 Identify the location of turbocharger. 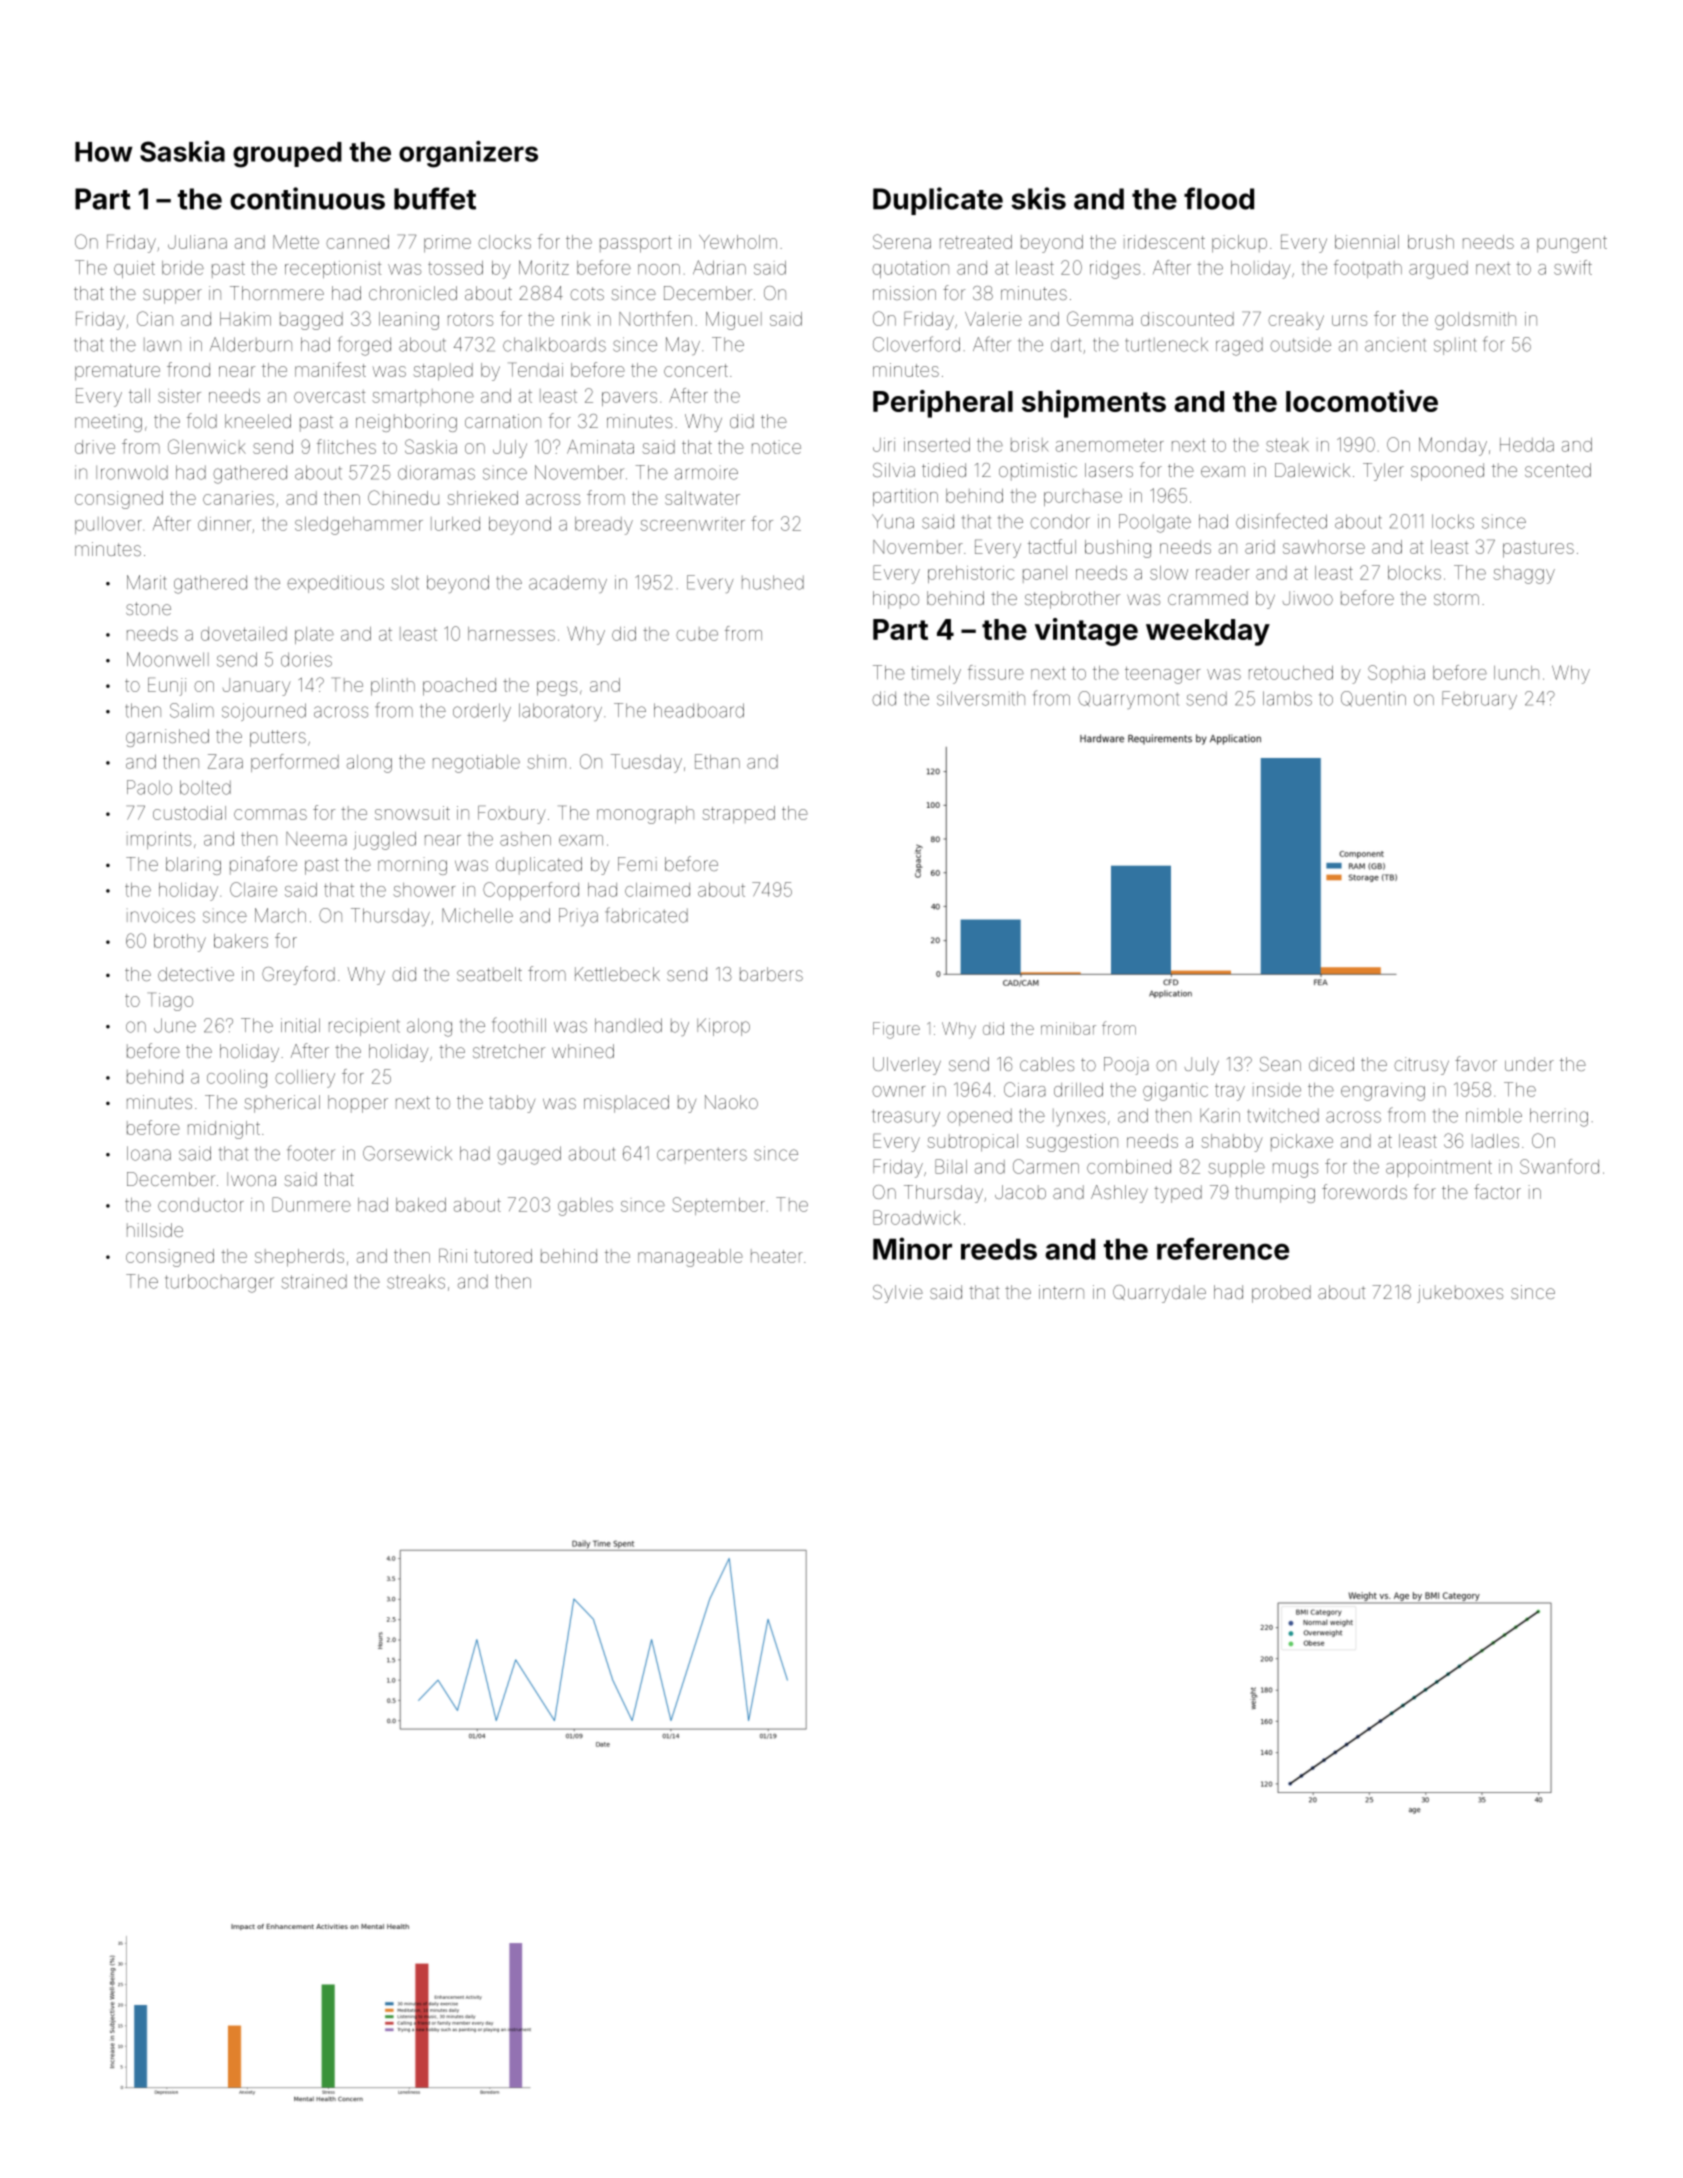
(219, 1283).
